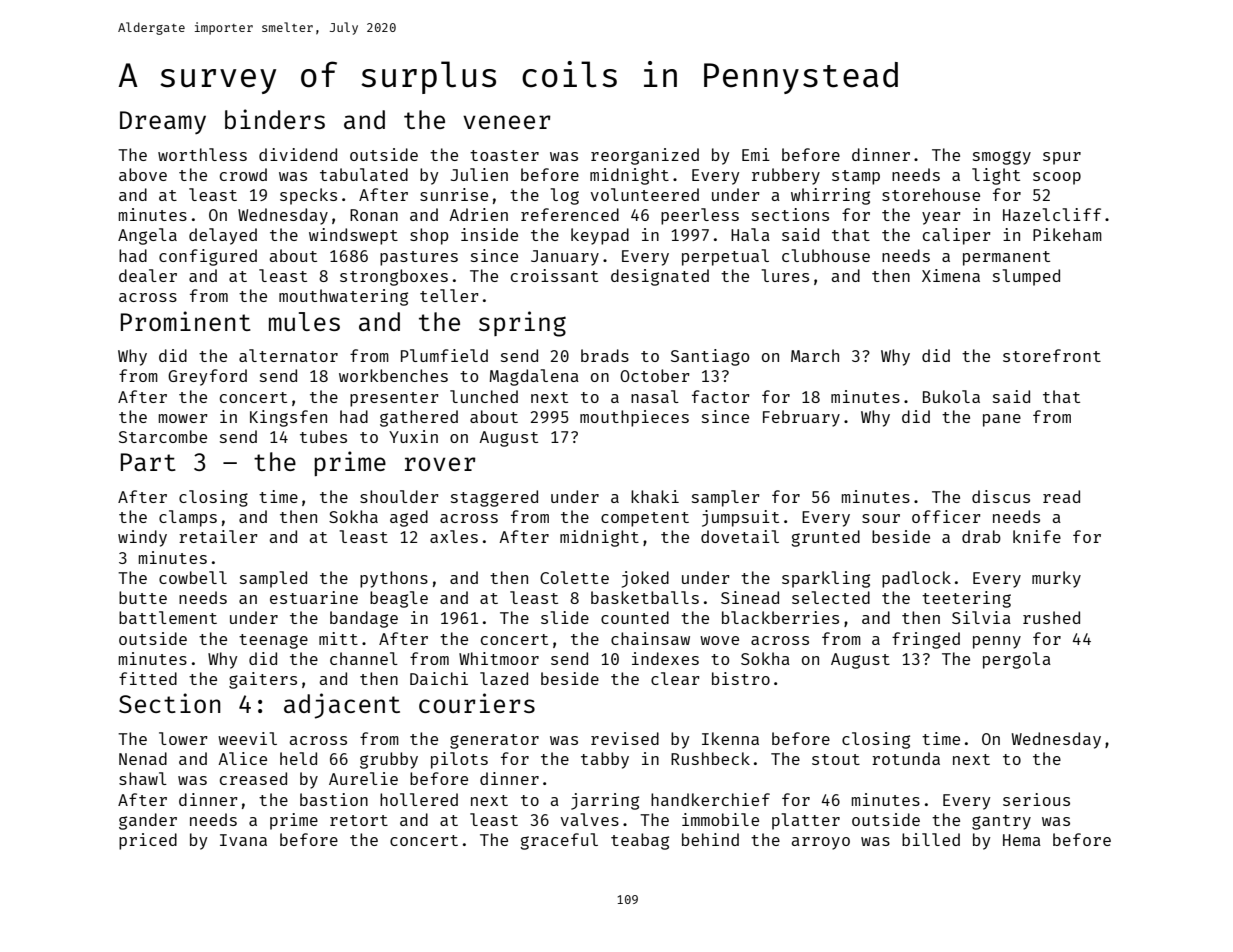  I want to click on held, so click(298, 758).
